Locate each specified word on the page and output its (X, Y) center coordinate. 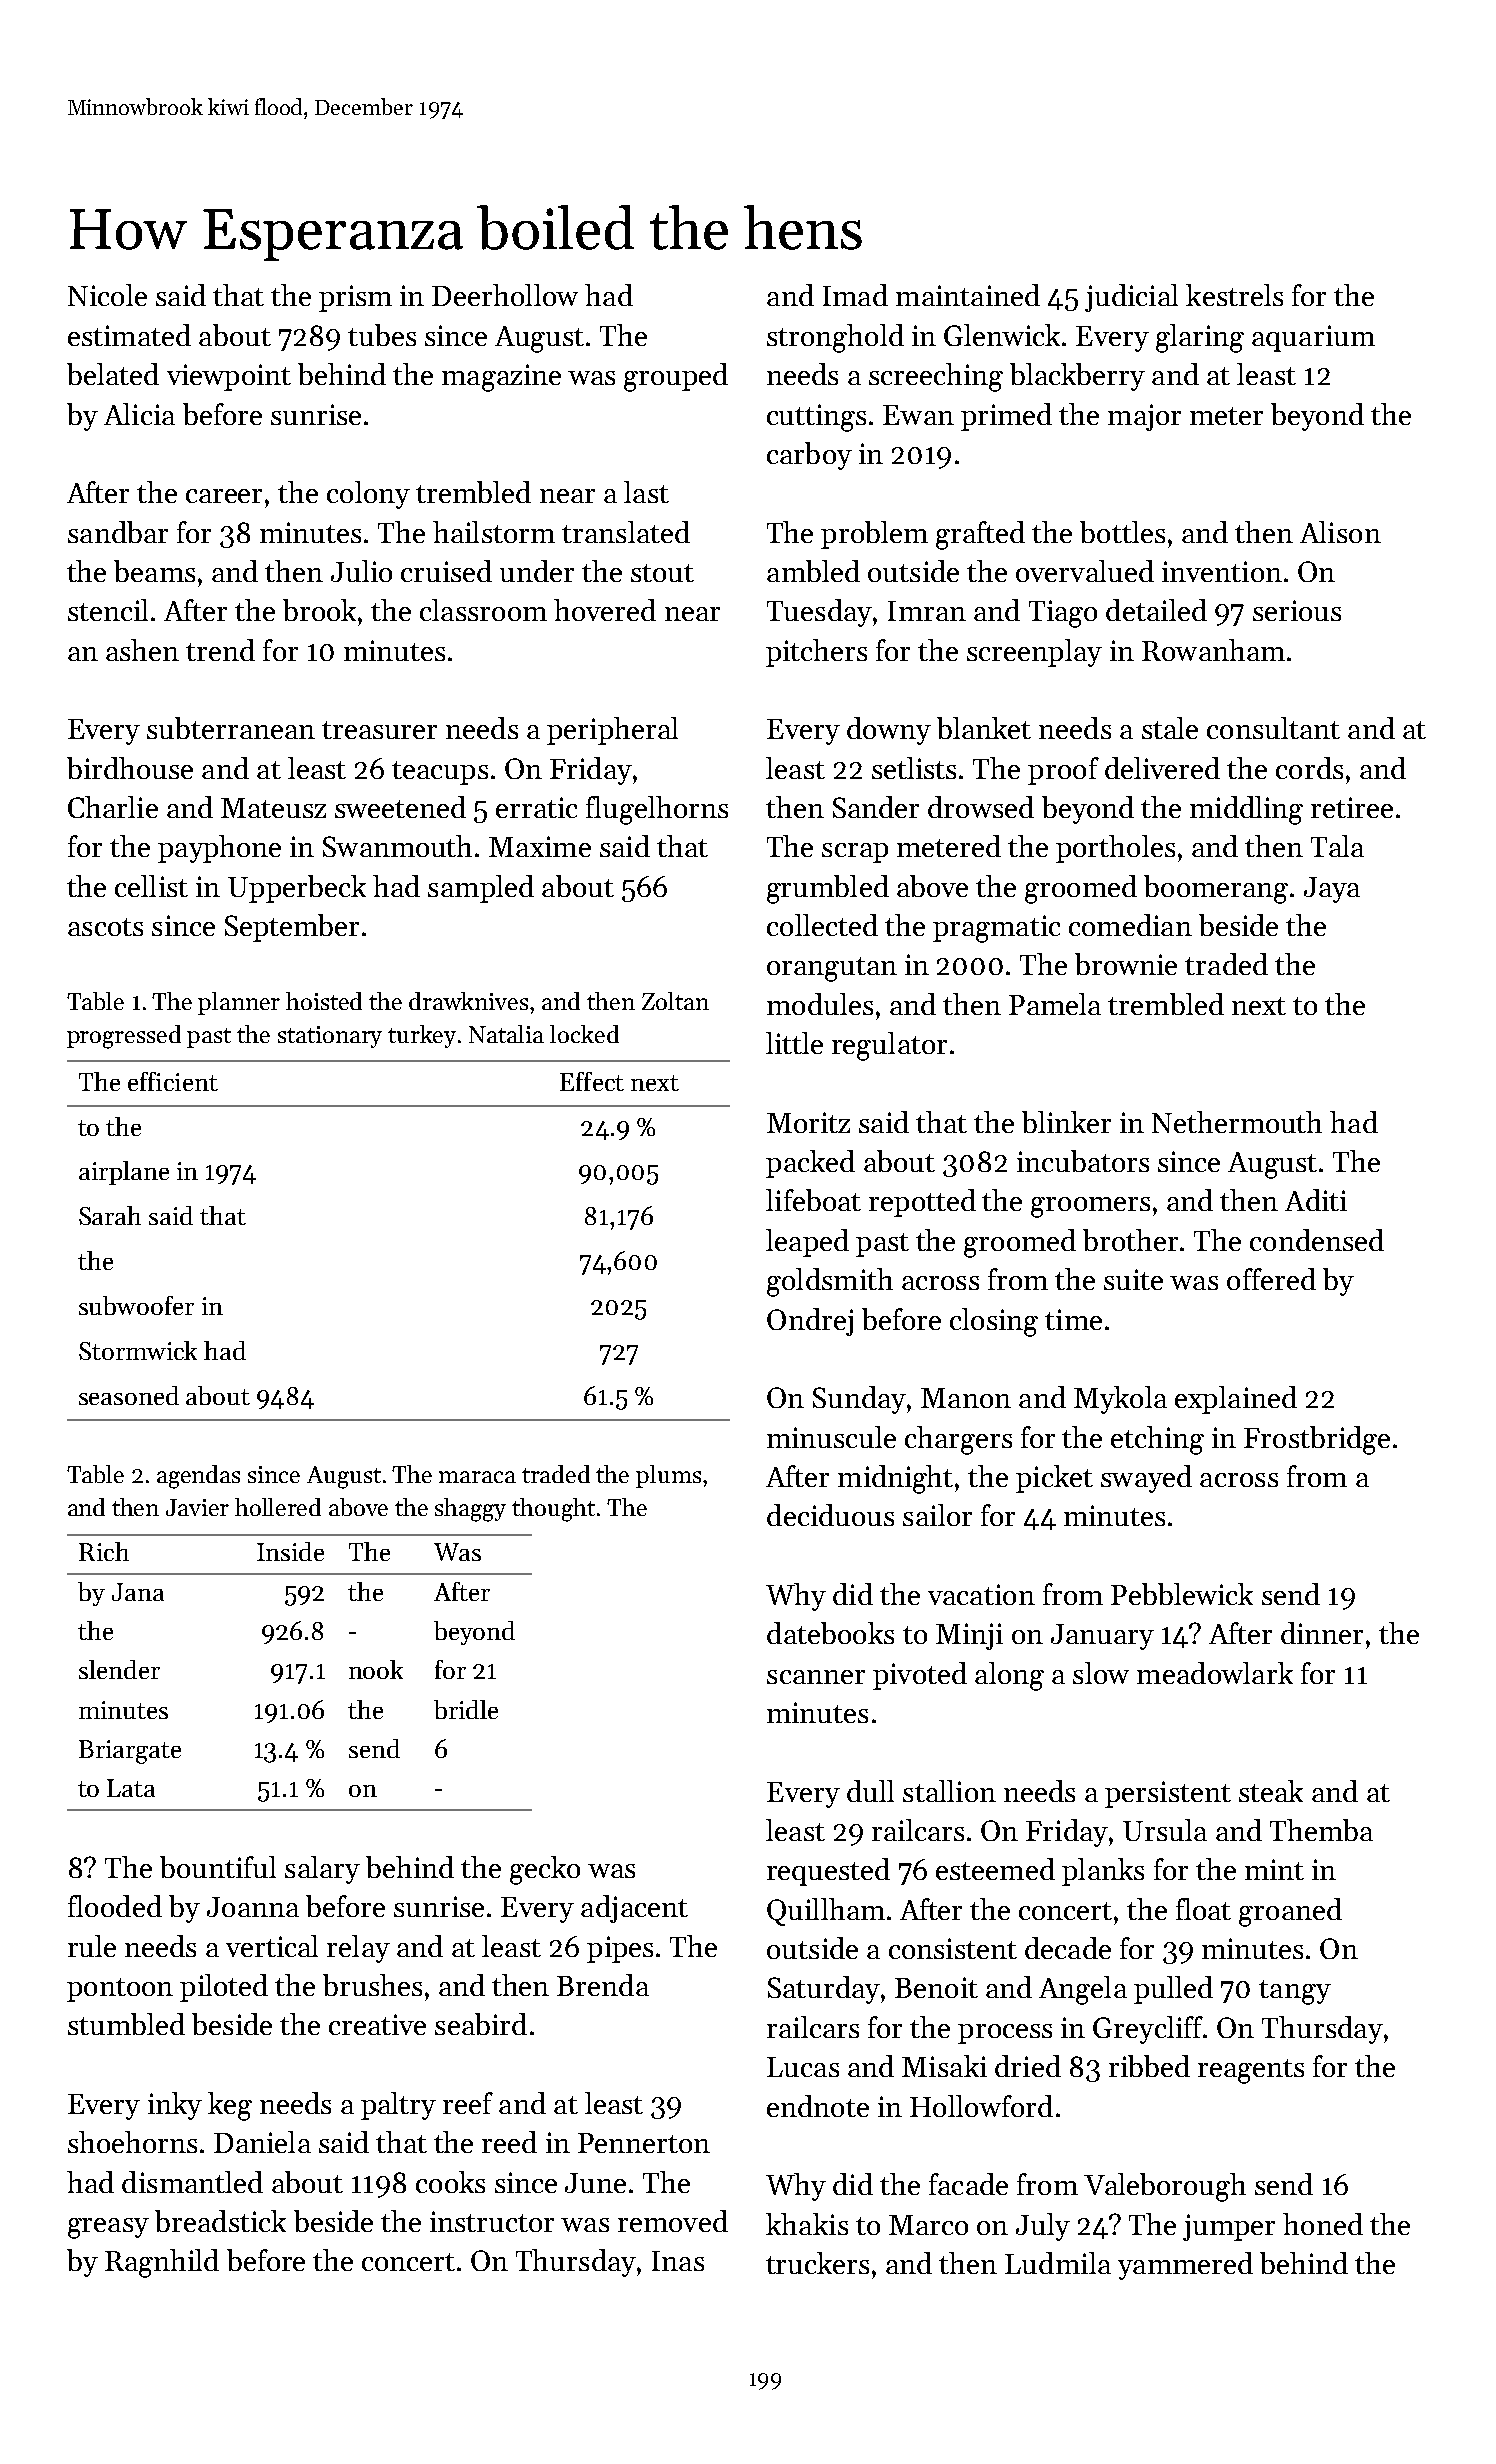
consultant (1273, 728)
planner (239, 1003)
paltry (398, 2106)
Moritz (808, 1122)
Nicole (107, 295)
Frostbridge (1317, 1440)
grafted (980, 535)
